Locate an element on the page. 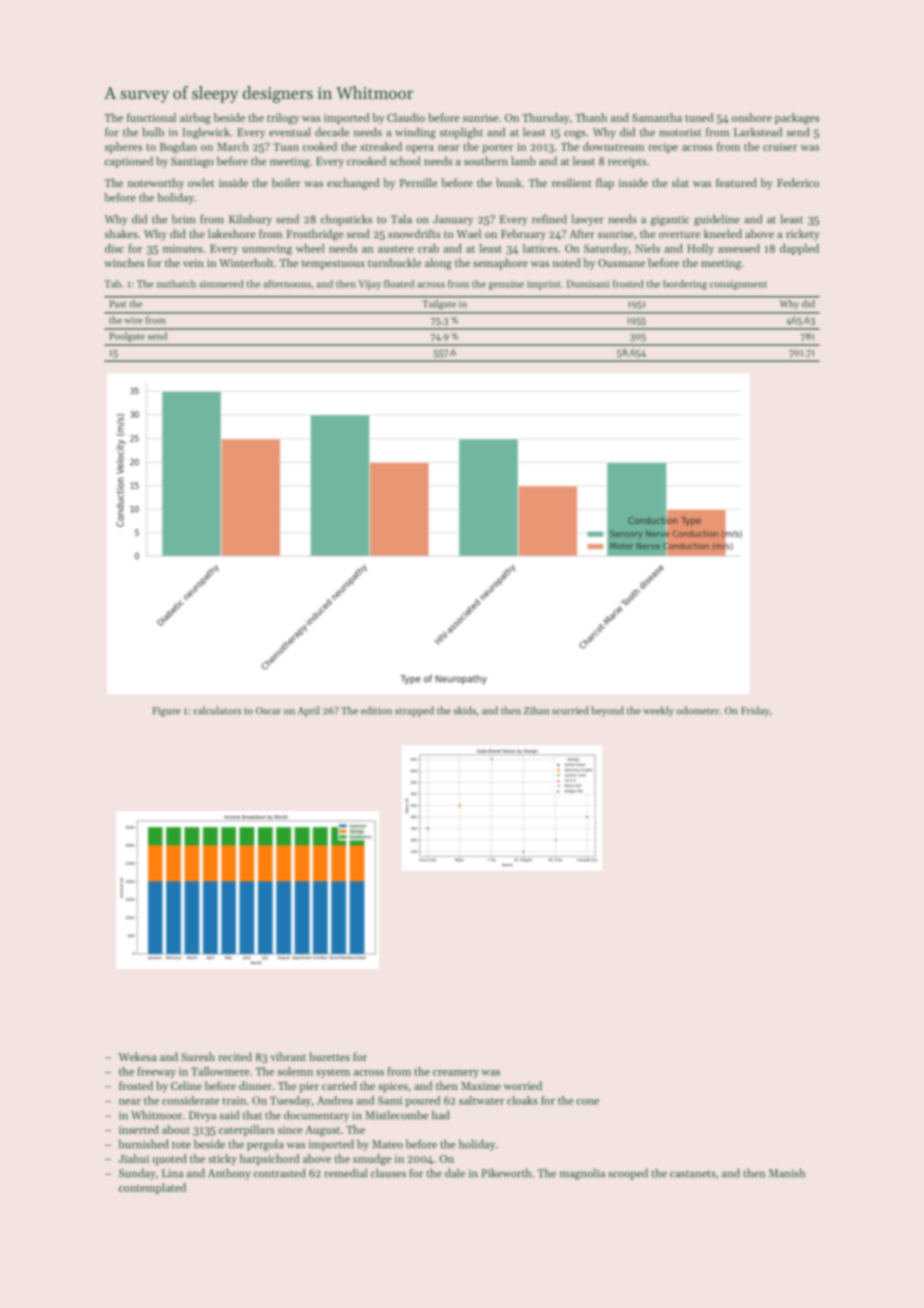 This document has height=1308, width=924. cone is located at coordinates (587, 1102).
